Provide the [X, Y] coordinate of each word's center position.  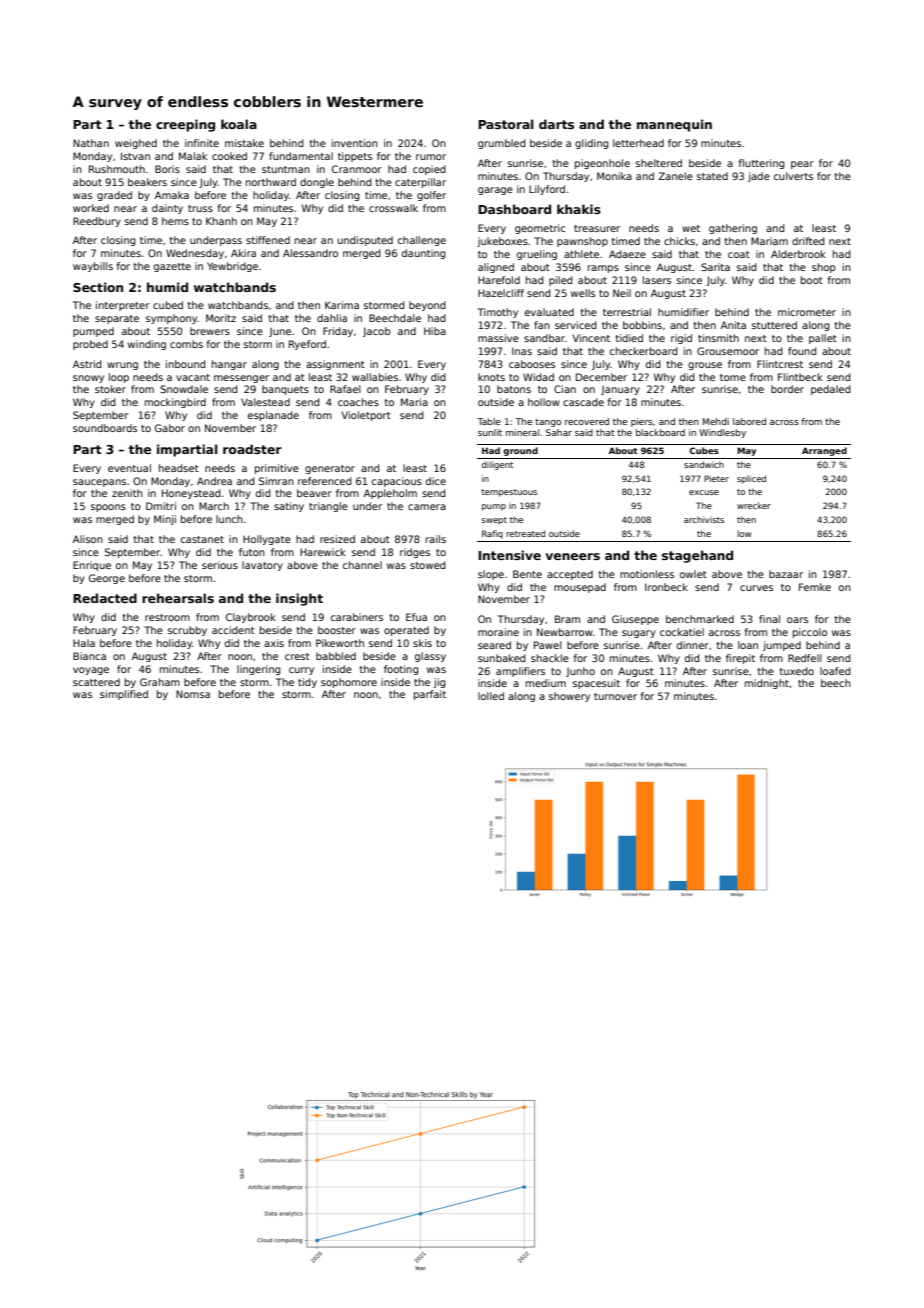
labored [749, 421]
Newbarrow [565, 632]
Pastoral [506, 124]
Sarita [715, 267]
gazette [172, 267]
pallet [823, 339]
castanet [202, 539]
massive [498, 338]
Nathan [91, 143]
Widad [538, 377]
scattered [96, 682]
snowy [88, 379]
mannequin [674, 125]
